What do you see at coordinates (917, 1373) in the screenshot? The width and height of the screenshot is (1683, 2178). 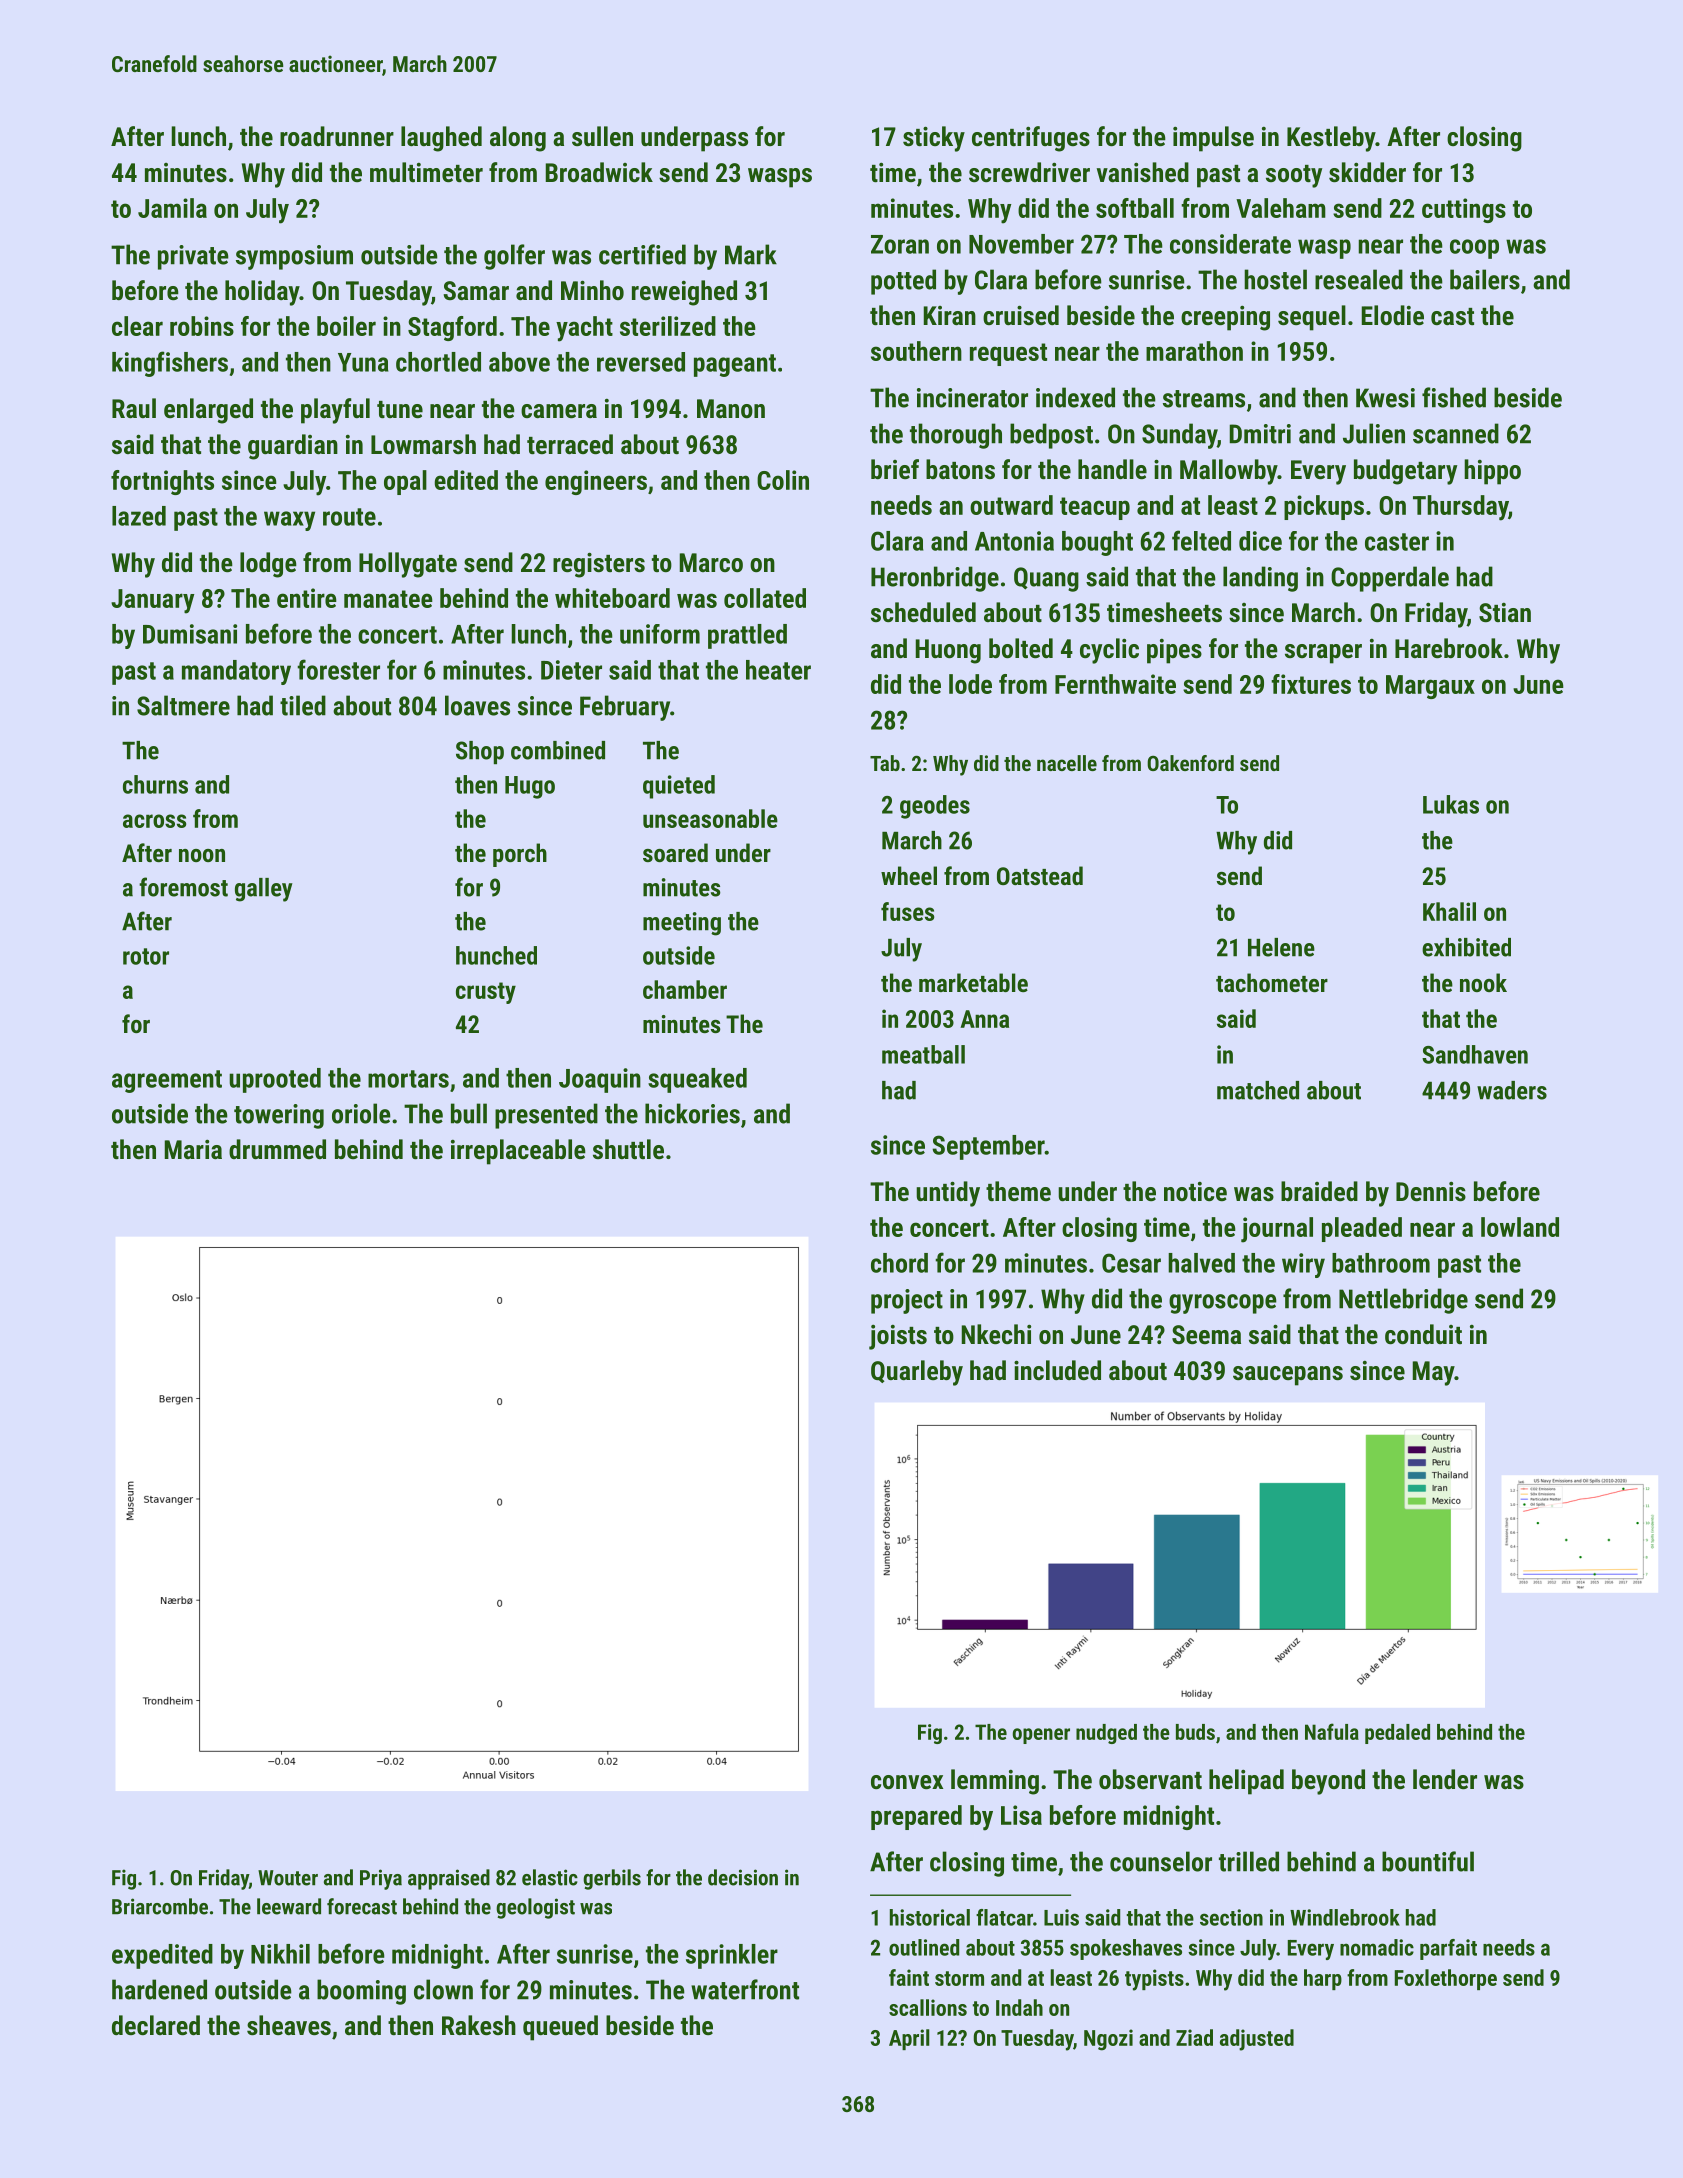 I see `Quarleby` at bounding box center [917, 1373].
